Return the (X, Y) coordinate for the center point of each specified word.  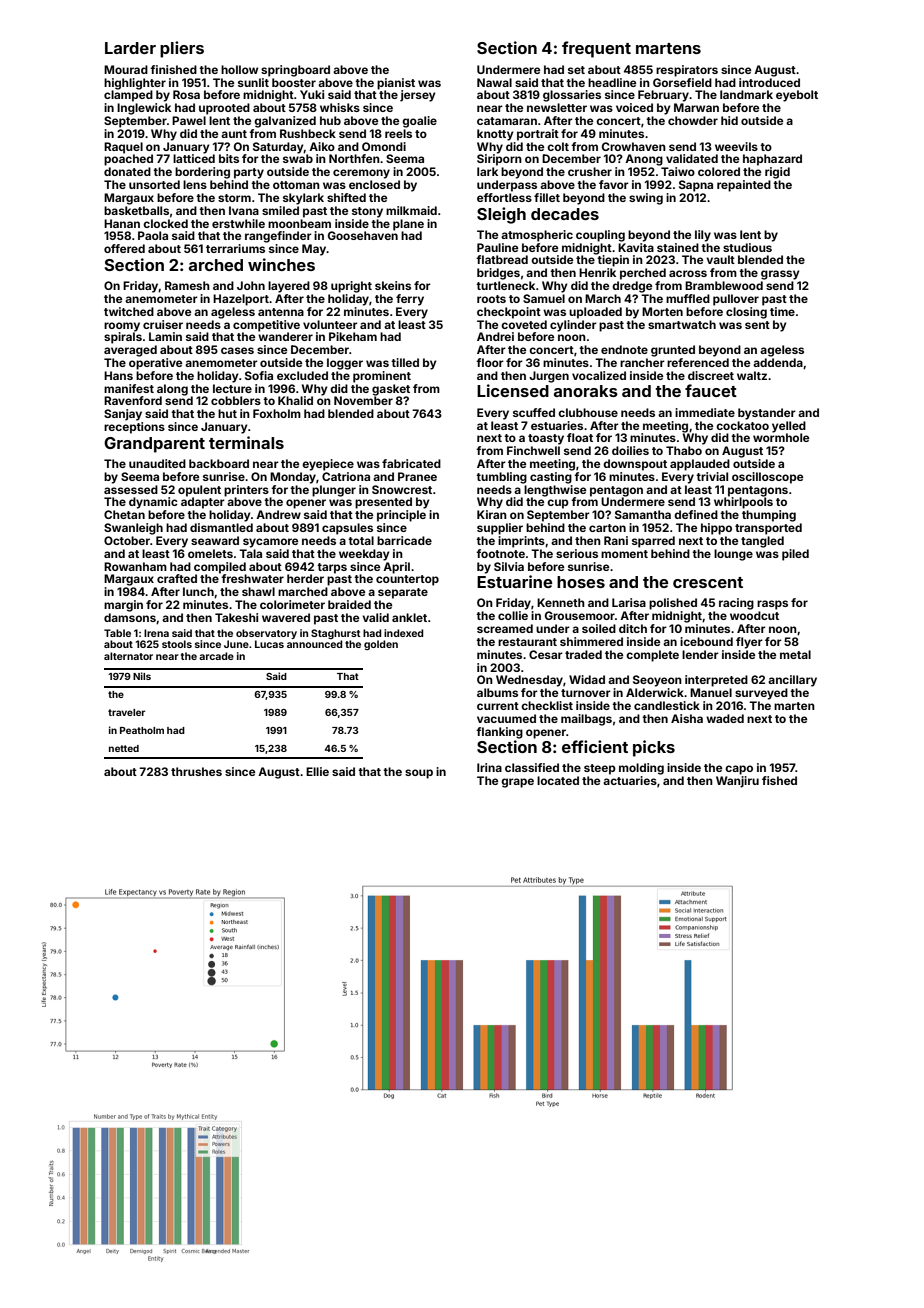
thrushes (196, 771)
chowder (693, 120)
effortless (504, 197)
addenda (778, 362)
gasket (391, 390)
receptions (134, 428)
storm (234, 198)
